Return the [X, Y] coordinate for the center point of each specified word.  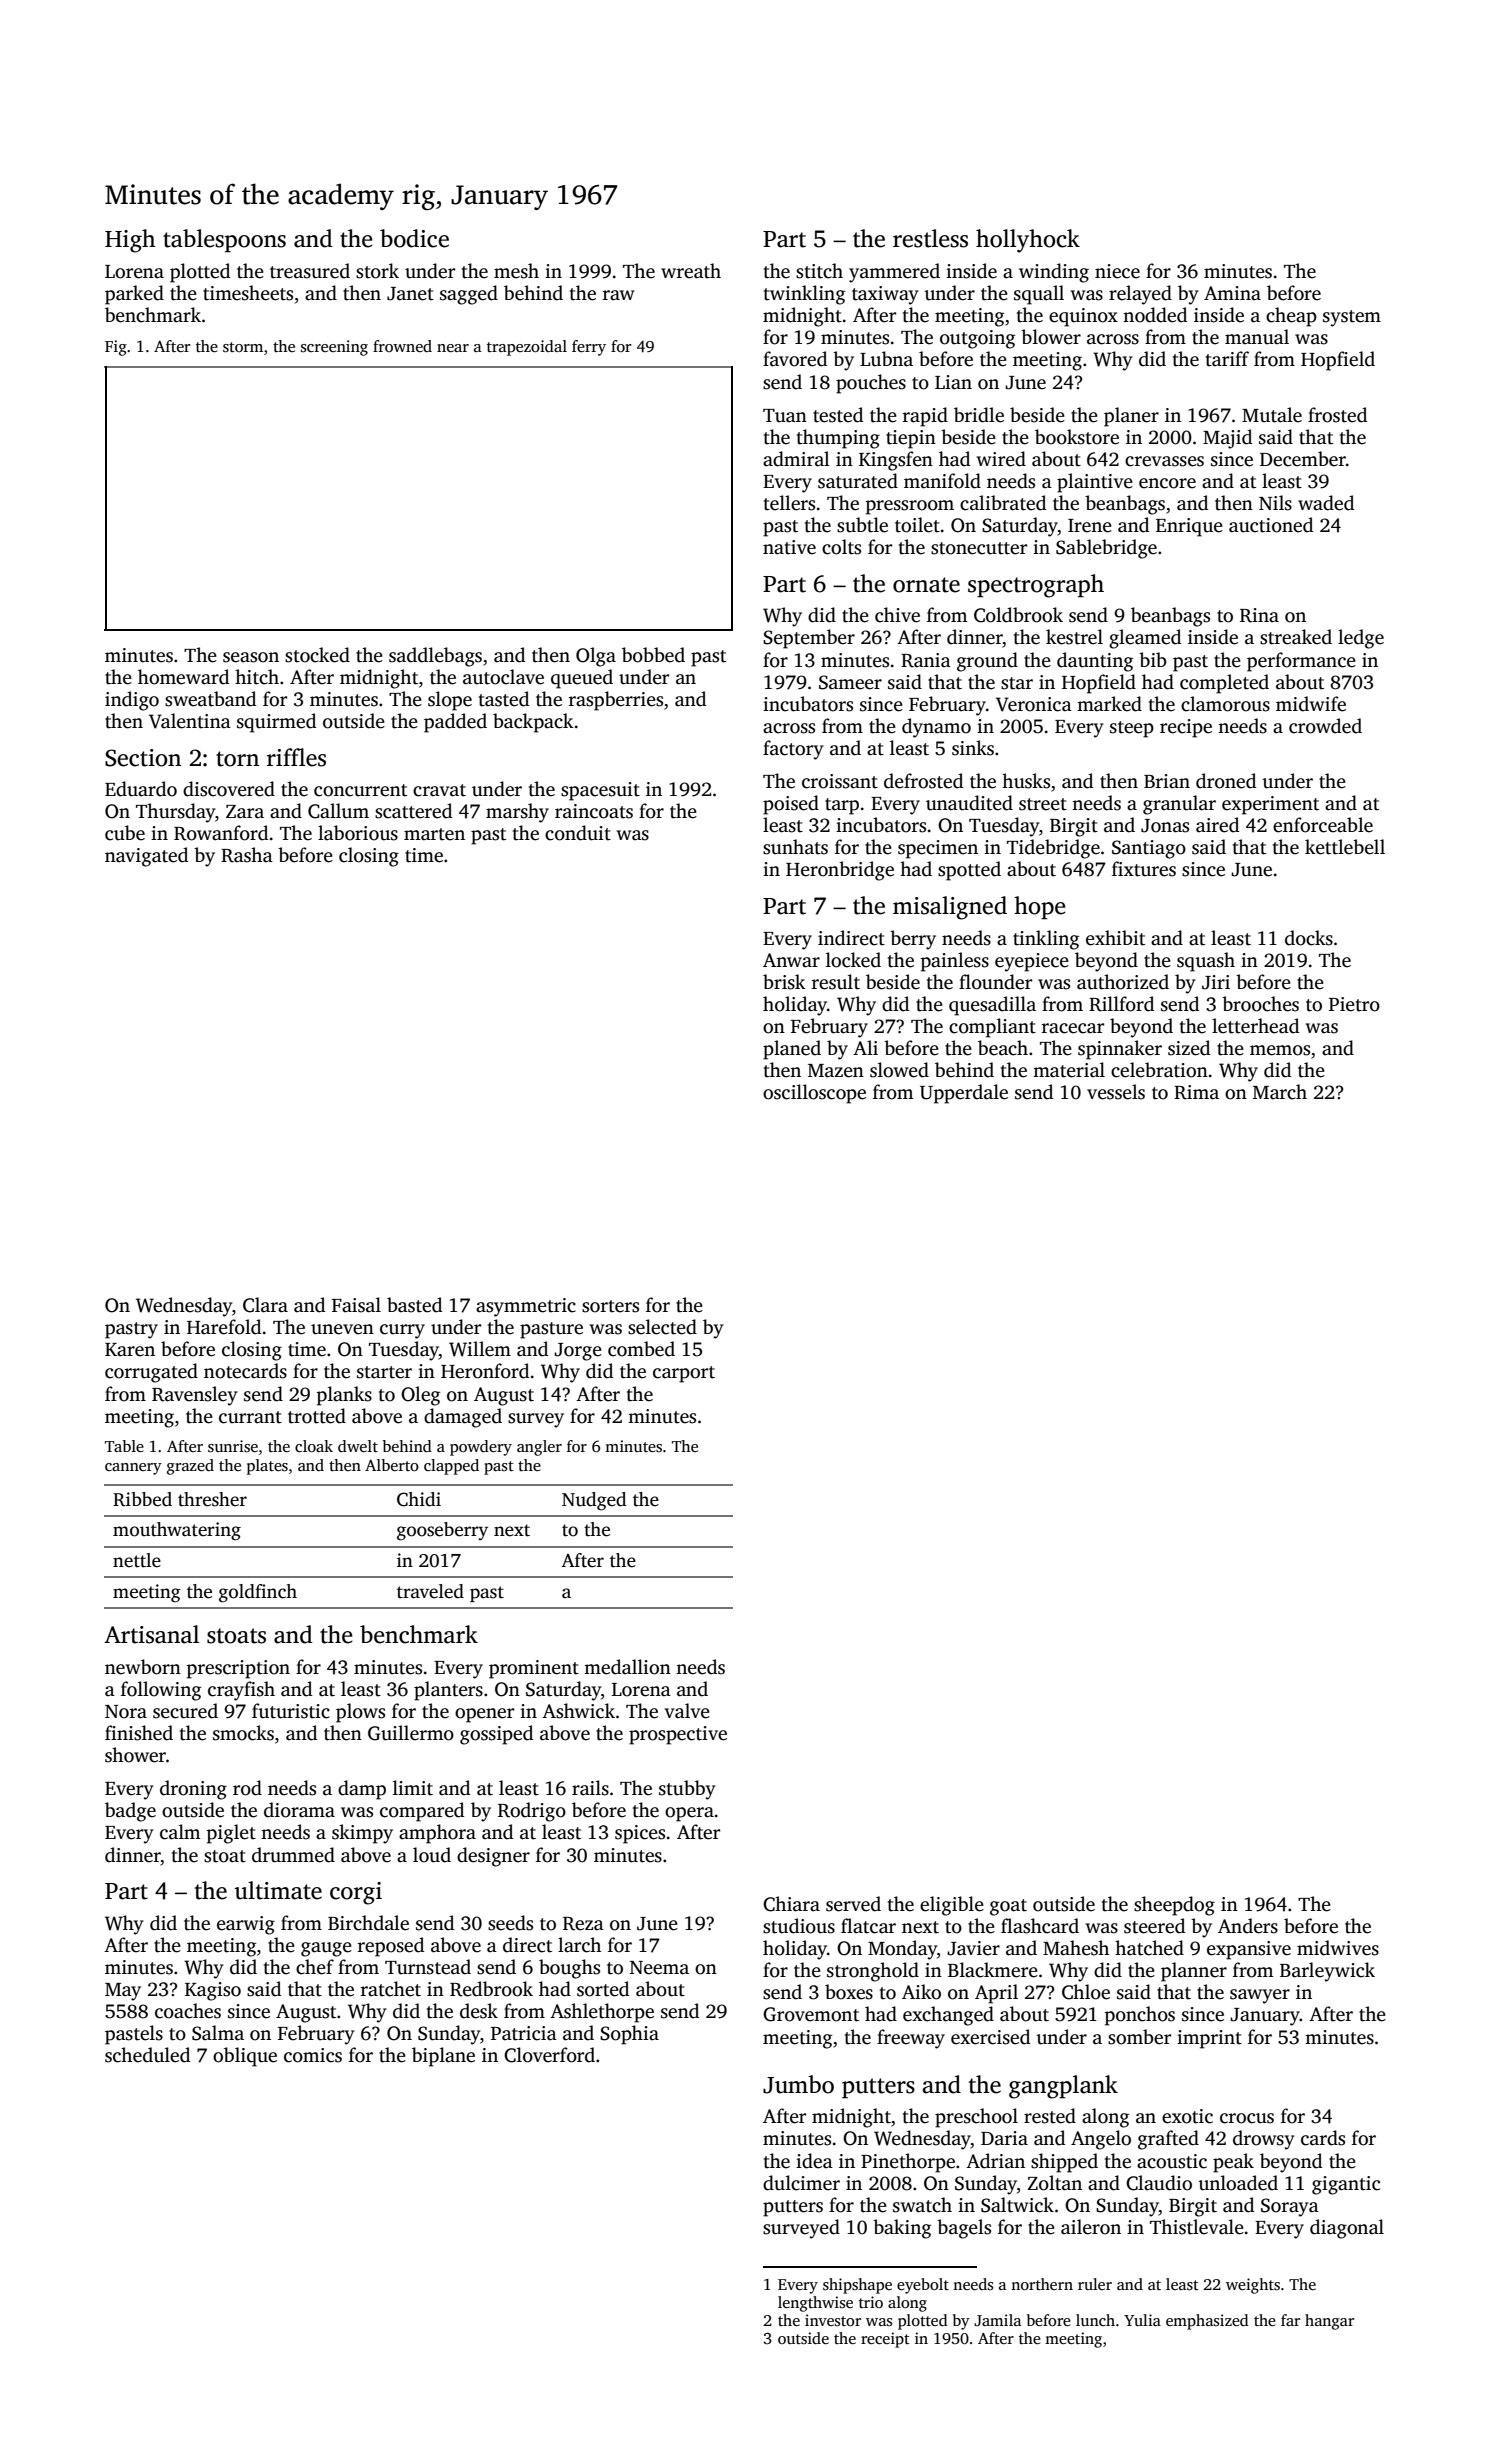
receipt [885, 2340]
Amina [1232, 293]
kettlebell [1345, 847]
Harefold [224, 1327]
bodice [414, 238]
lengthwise [815, 2304]
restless [930, 238]
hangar [1329, 2322]
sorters [610, 1306]
